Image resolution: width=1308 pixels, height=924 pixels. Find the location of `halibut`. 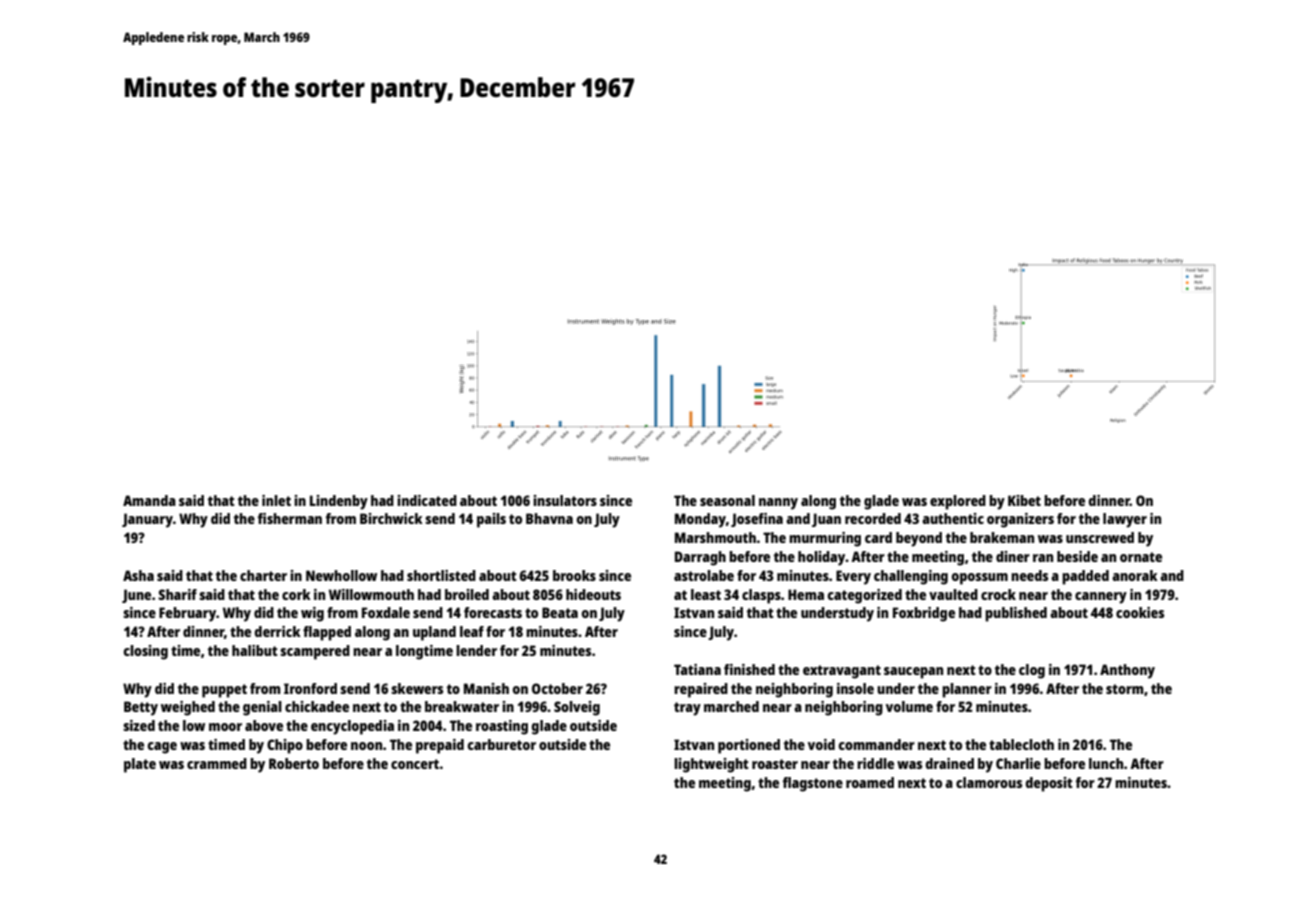

halibut is located at coordinates (255, 650).
